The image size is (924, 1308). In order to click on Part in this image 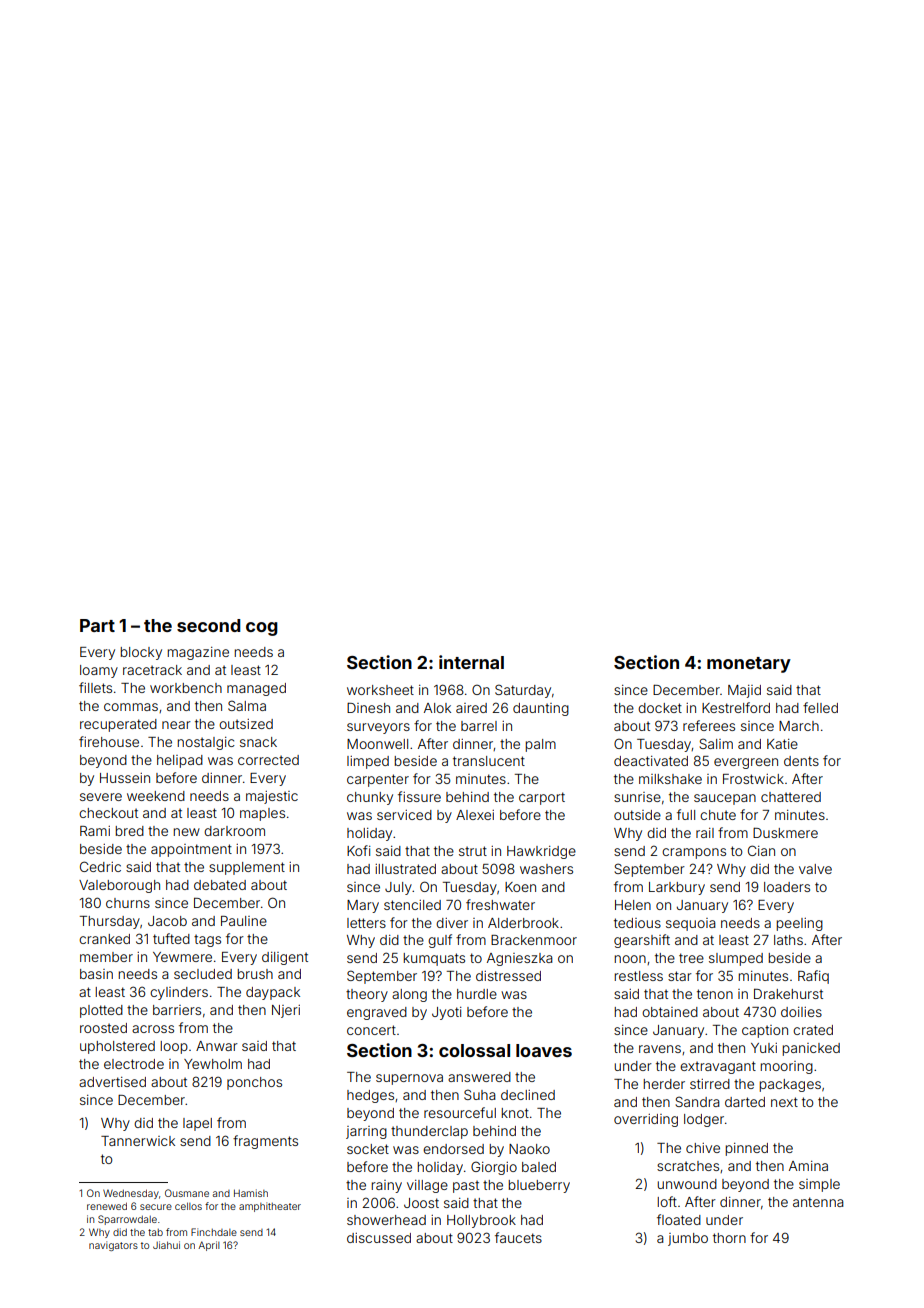, I will do `click(97, 625)`.
